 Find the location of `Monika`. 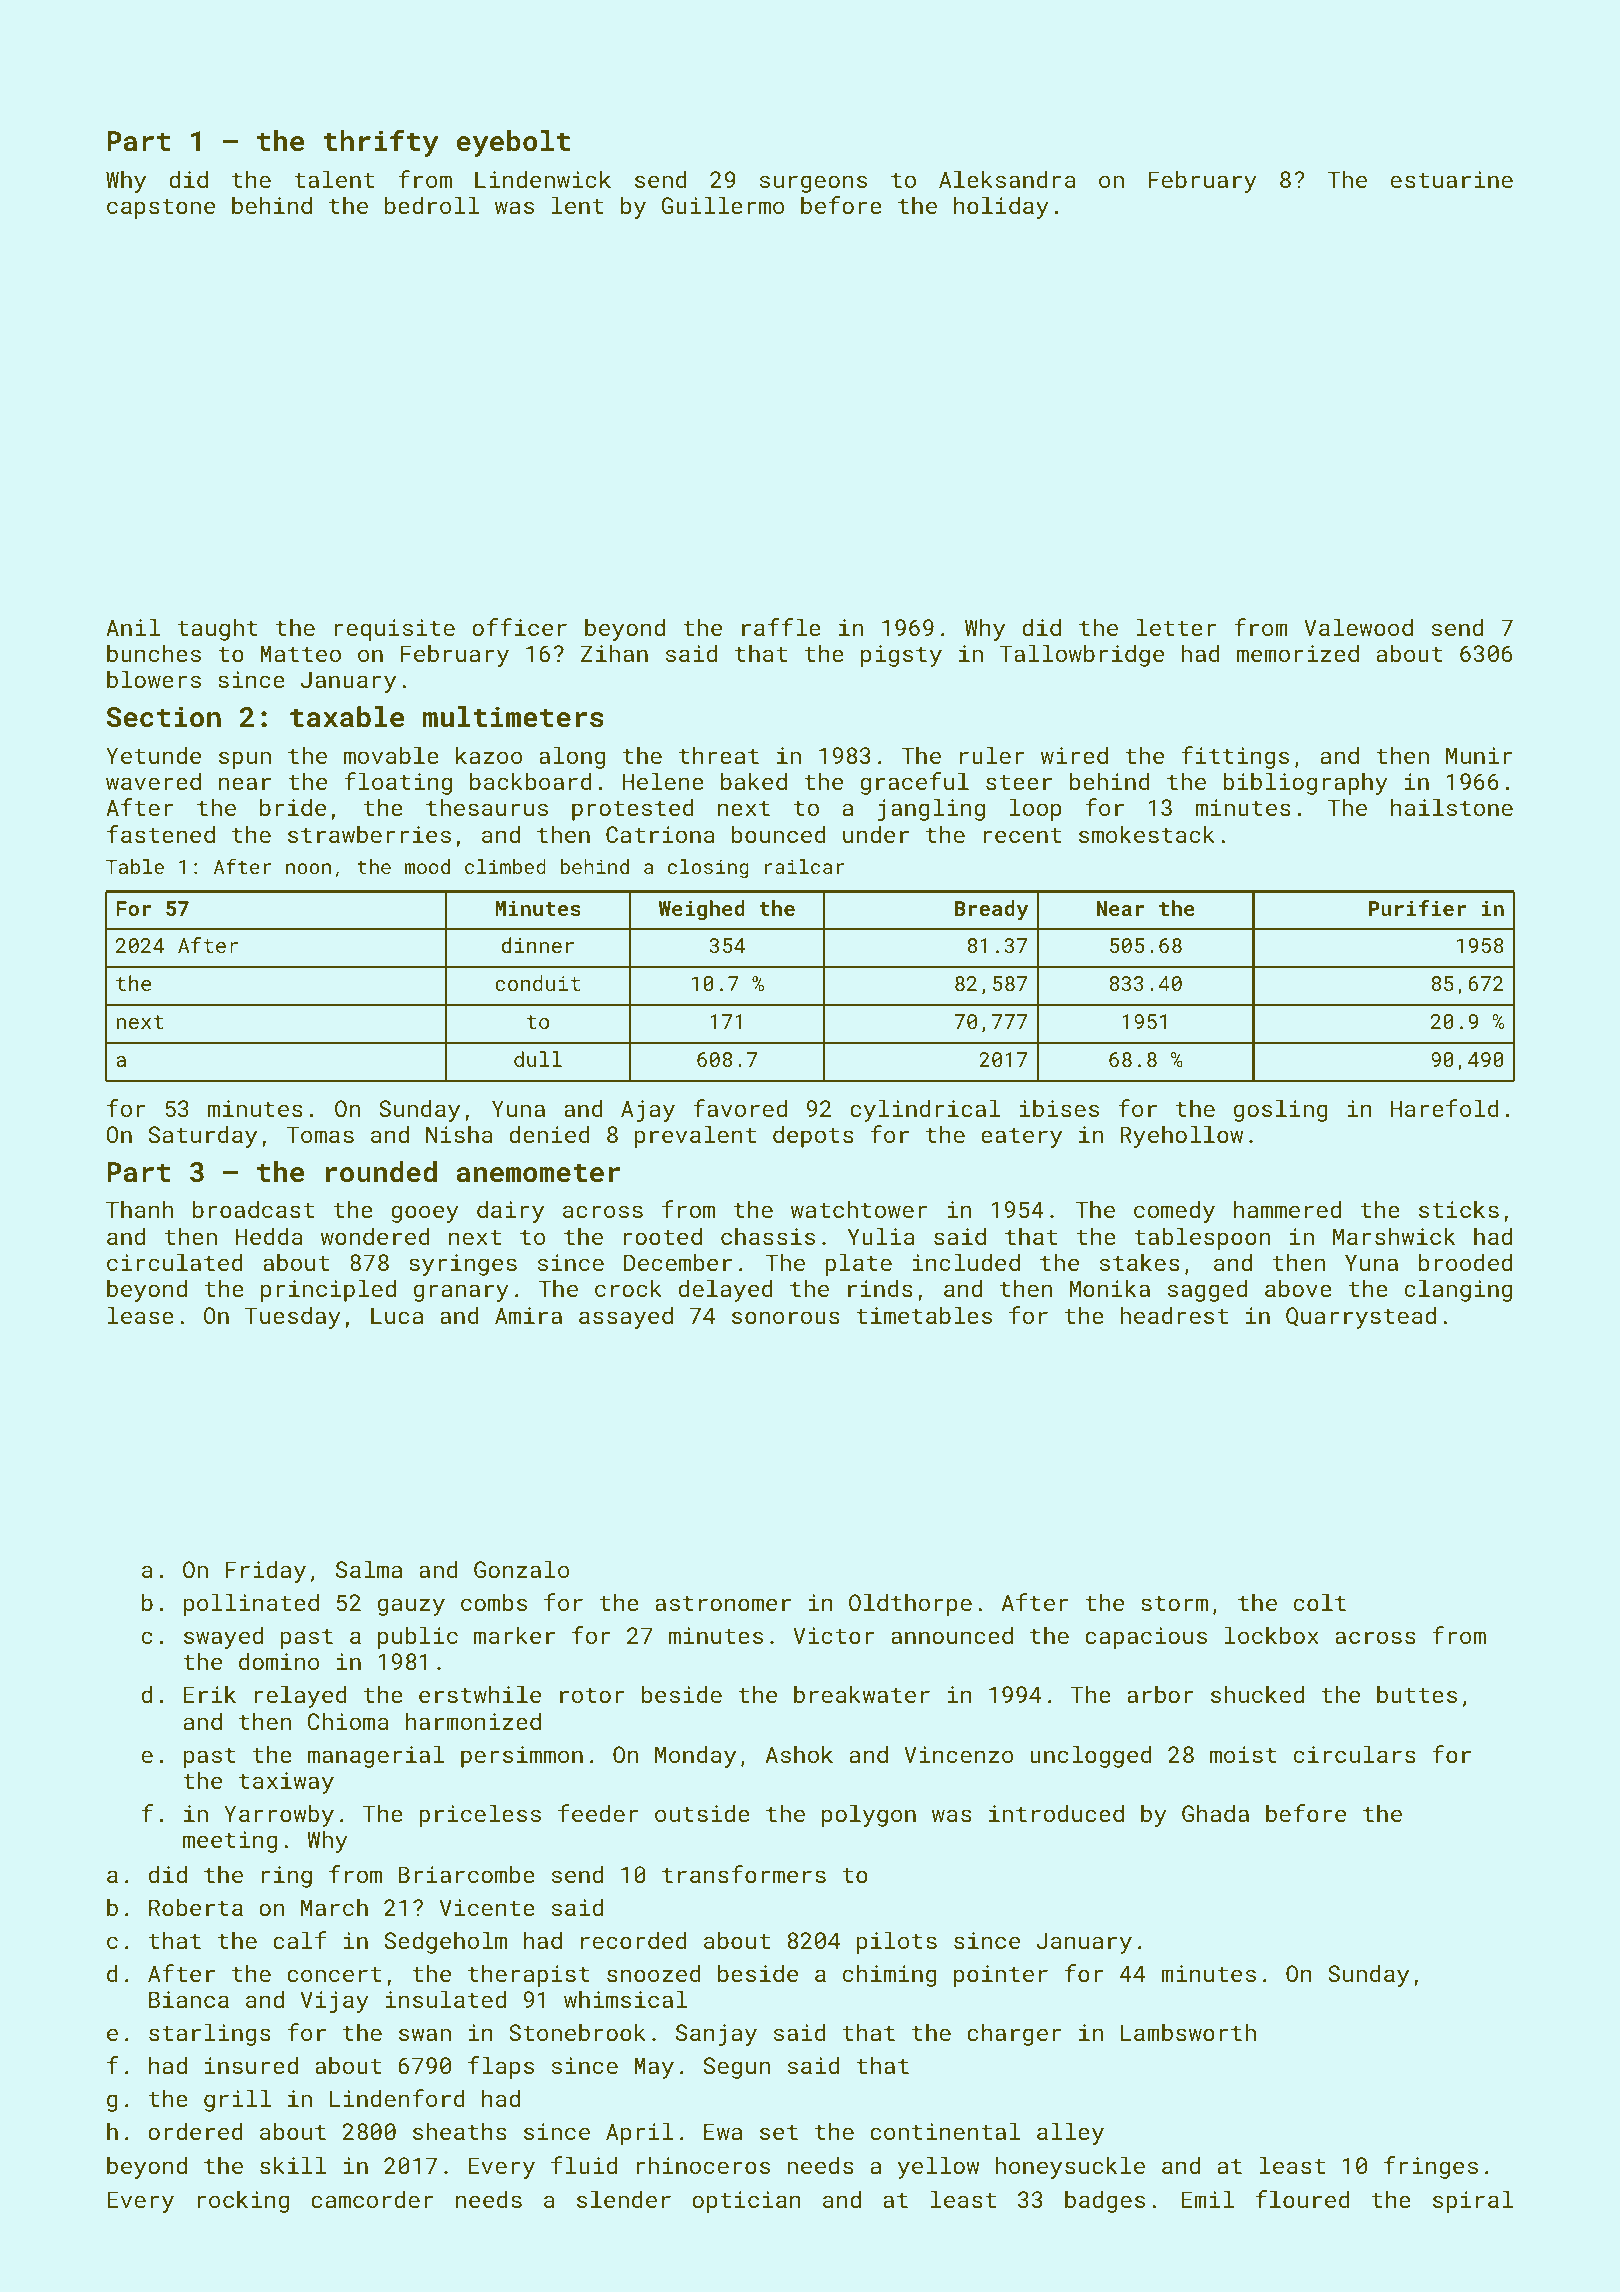

Monika is located at coordinates (1110, 1288).
